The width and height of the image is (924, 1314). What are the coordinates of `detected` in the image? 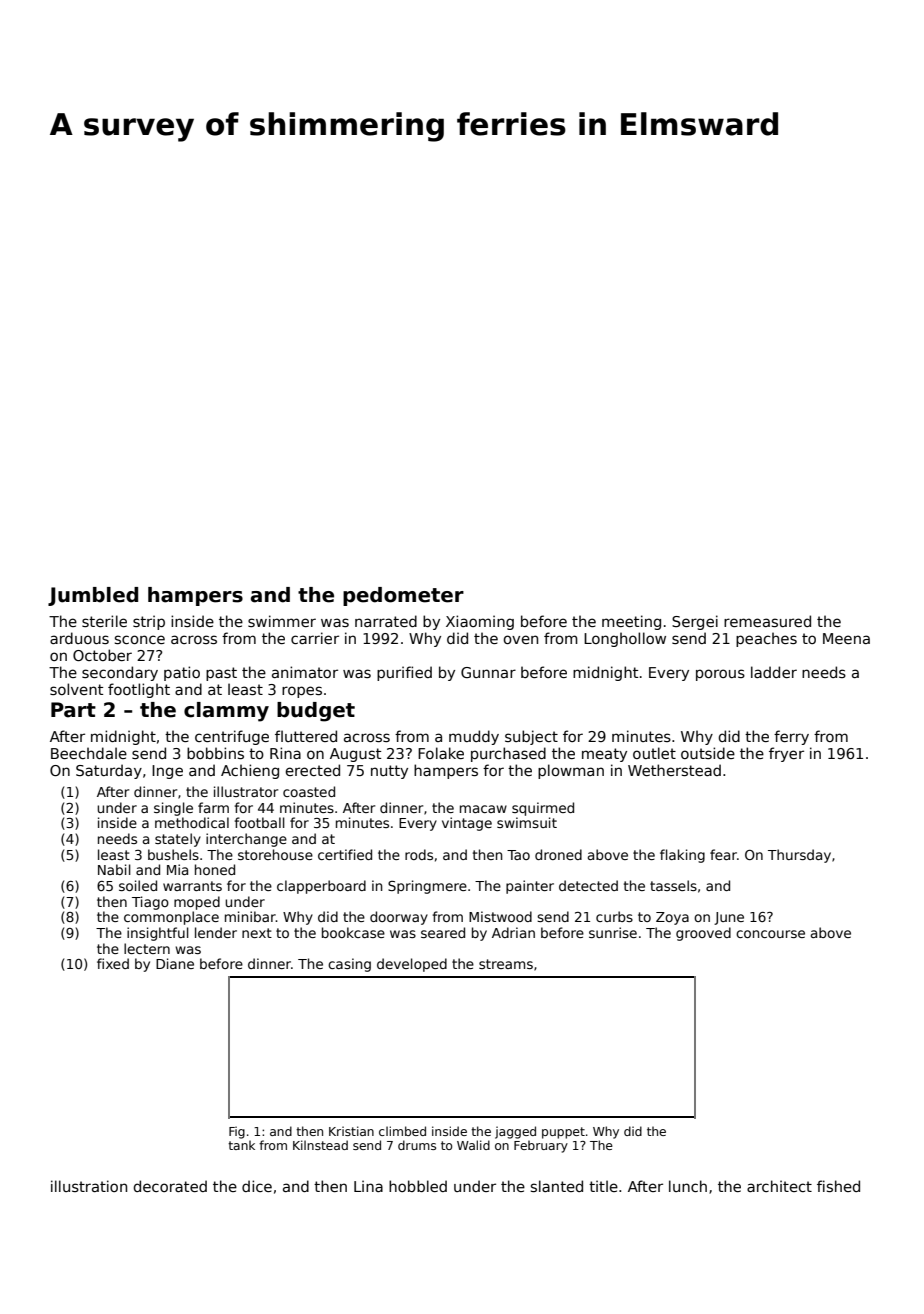 It's located at (588, 885).
